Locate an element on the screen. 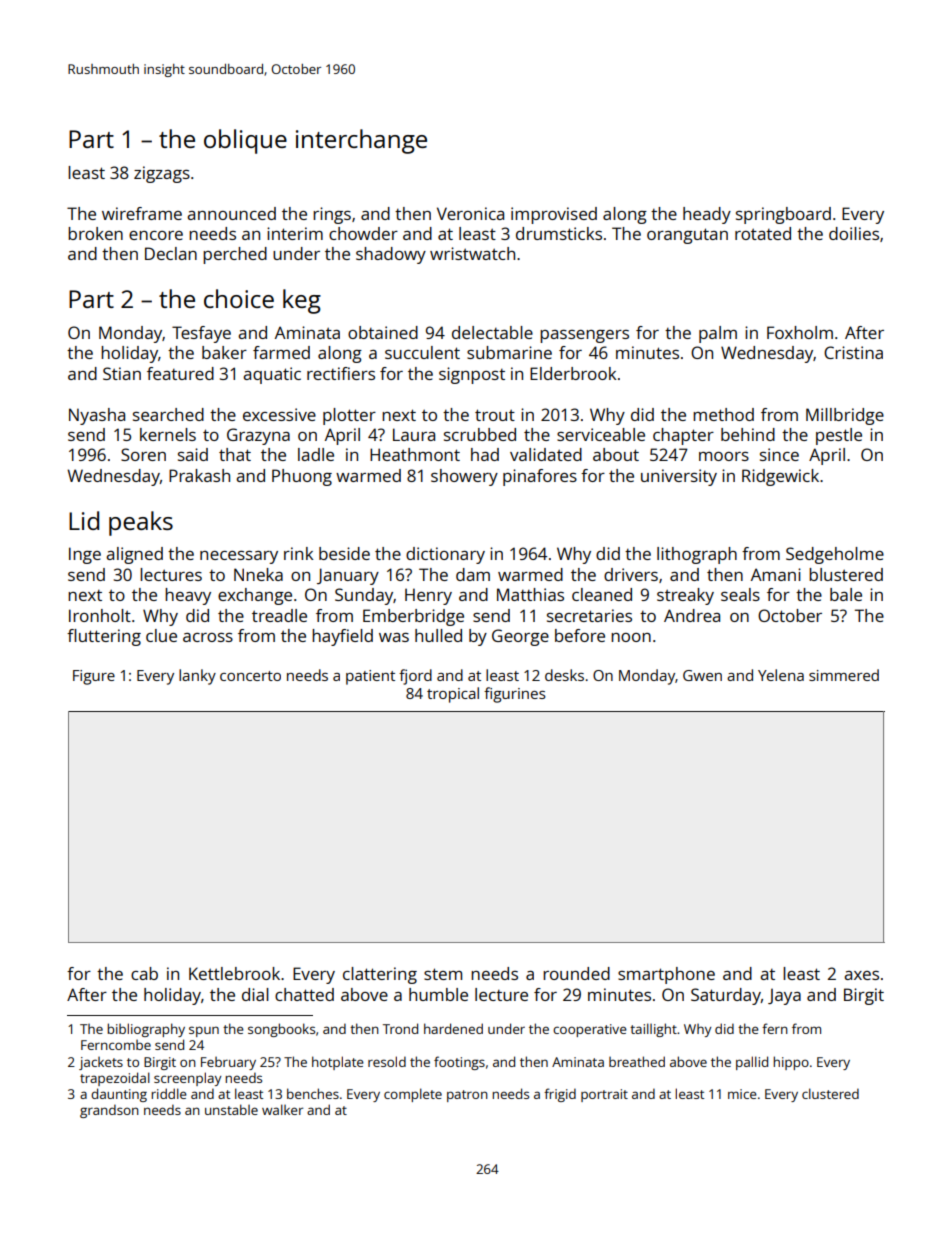  Gwen is located at coordinates (702, 675).
